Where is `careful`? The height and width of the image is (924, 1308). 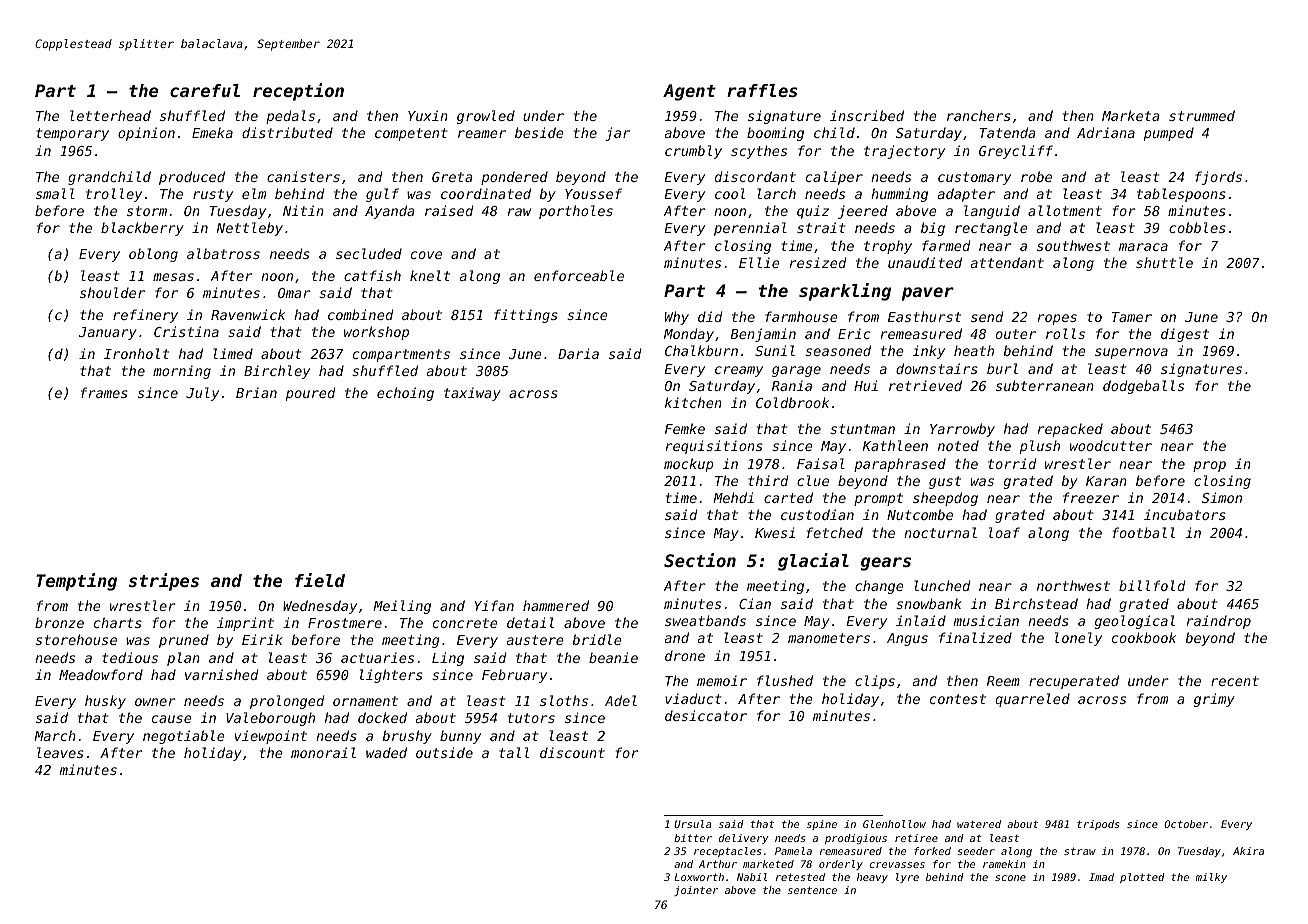
careful is located at coordinates (205, 90).
